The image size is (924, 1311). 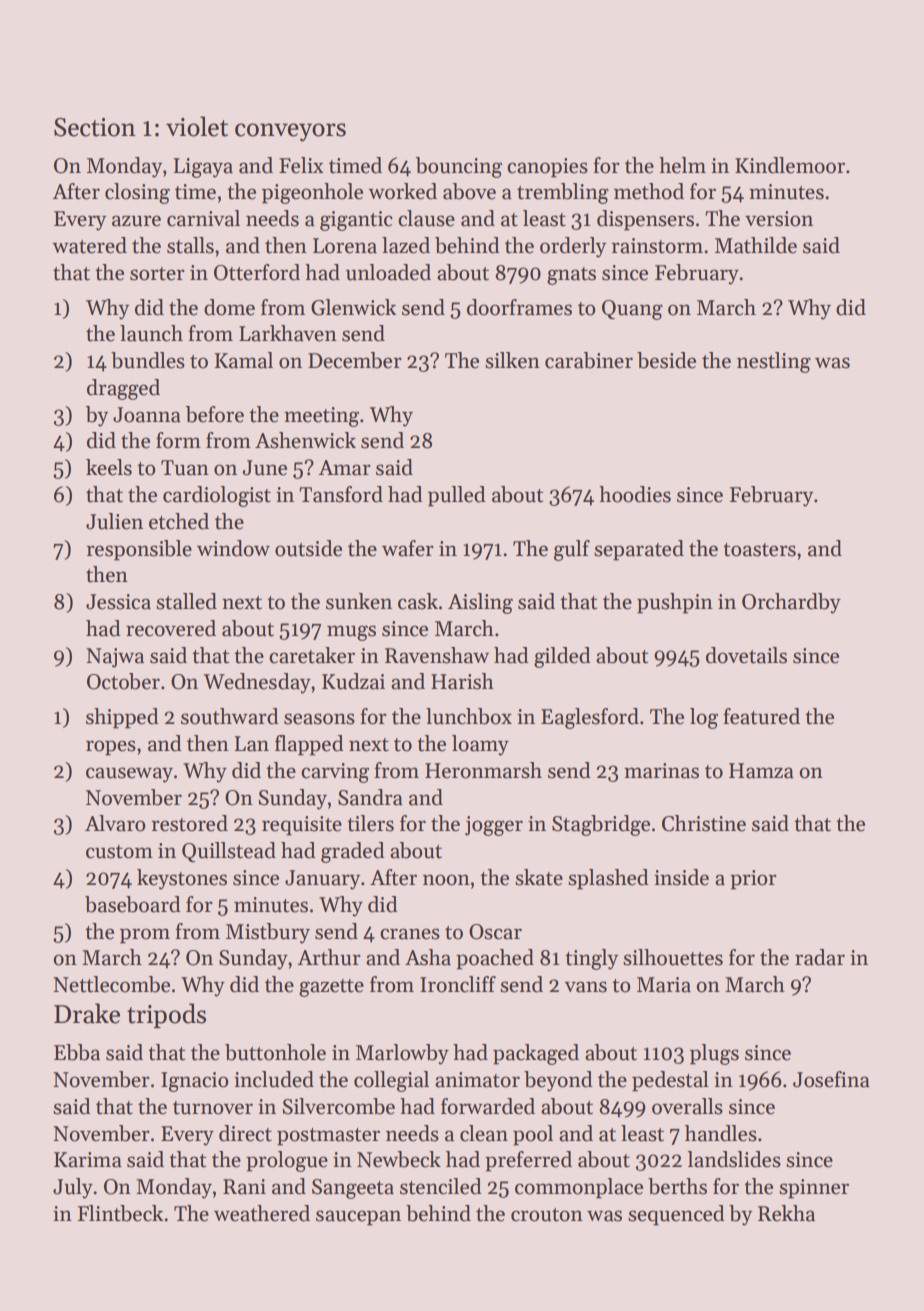 What do you see at coordinates (111, 748) in the screenshot?
I see `ropes` at bounding box center [111, 748].
